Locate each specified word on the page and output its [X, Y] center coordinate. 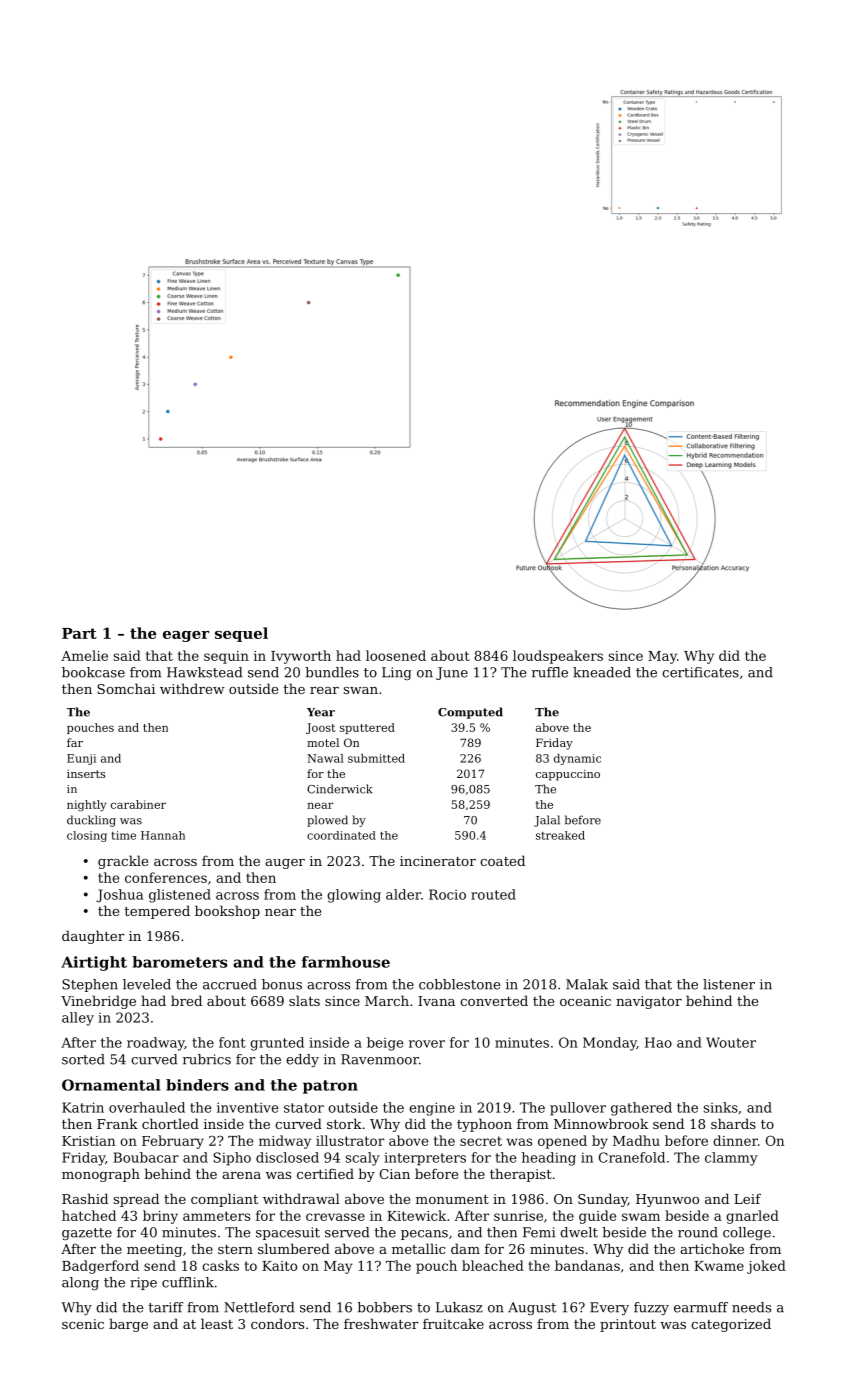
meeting [154, 1250]
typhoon [484, 1125]
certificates [700, 672]
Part [79, 633]
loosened [396, 655]
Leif [747, 1198]
